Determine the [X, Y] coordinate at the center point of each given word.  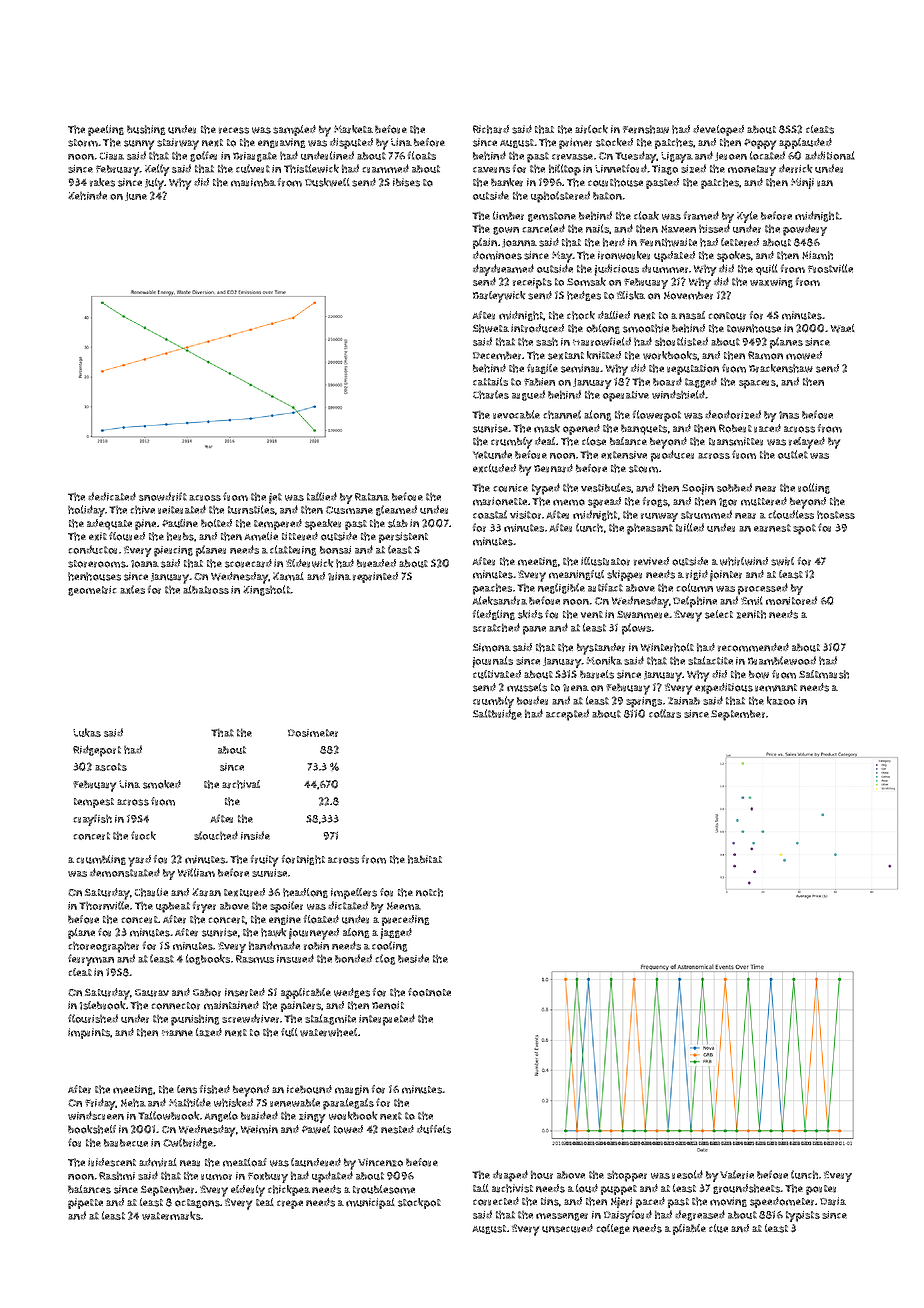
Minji [802, 183]
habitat [425, 859]
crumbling [101, 860]
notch [429, 892]
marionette [500, 501]
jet [275, 498]
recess [234, 130]
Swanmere [643, 615]
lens [187, 1089]
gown [506, 231]
